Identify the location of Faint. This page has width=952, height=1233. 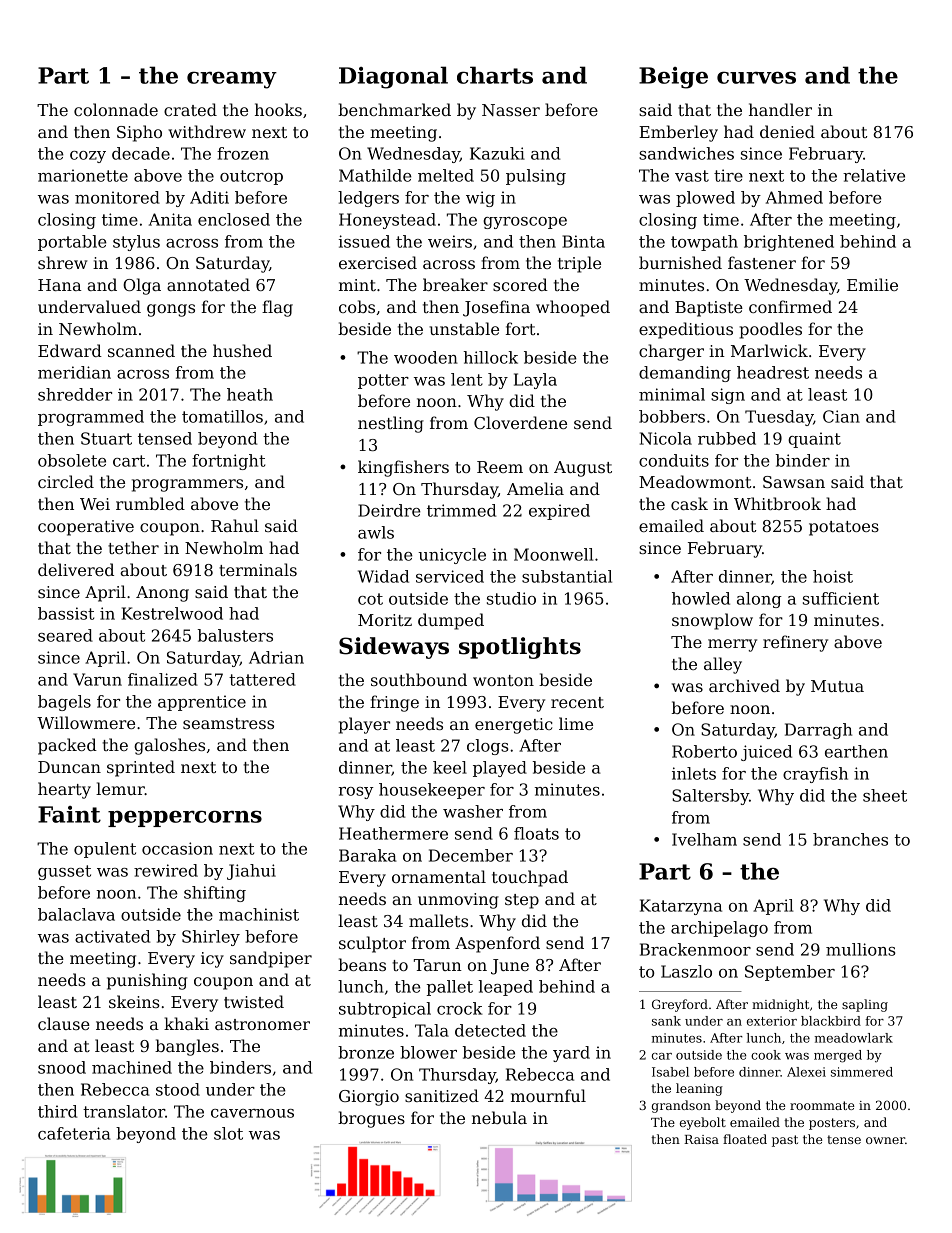
(69, 814).
